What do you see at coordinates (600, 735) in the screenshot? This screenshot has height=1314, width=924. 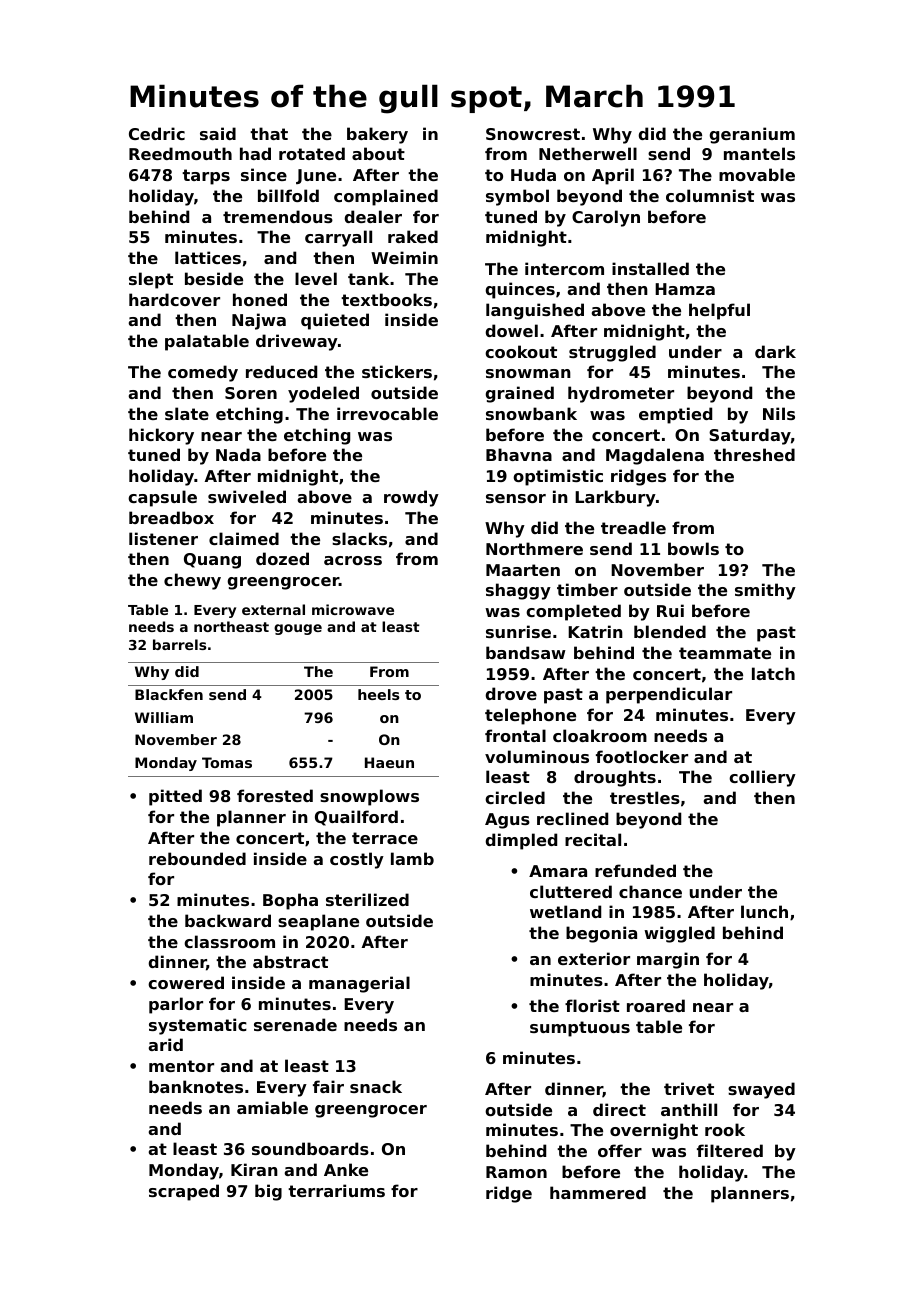 I see `cloakroom` at bounding box center [600, 735].
